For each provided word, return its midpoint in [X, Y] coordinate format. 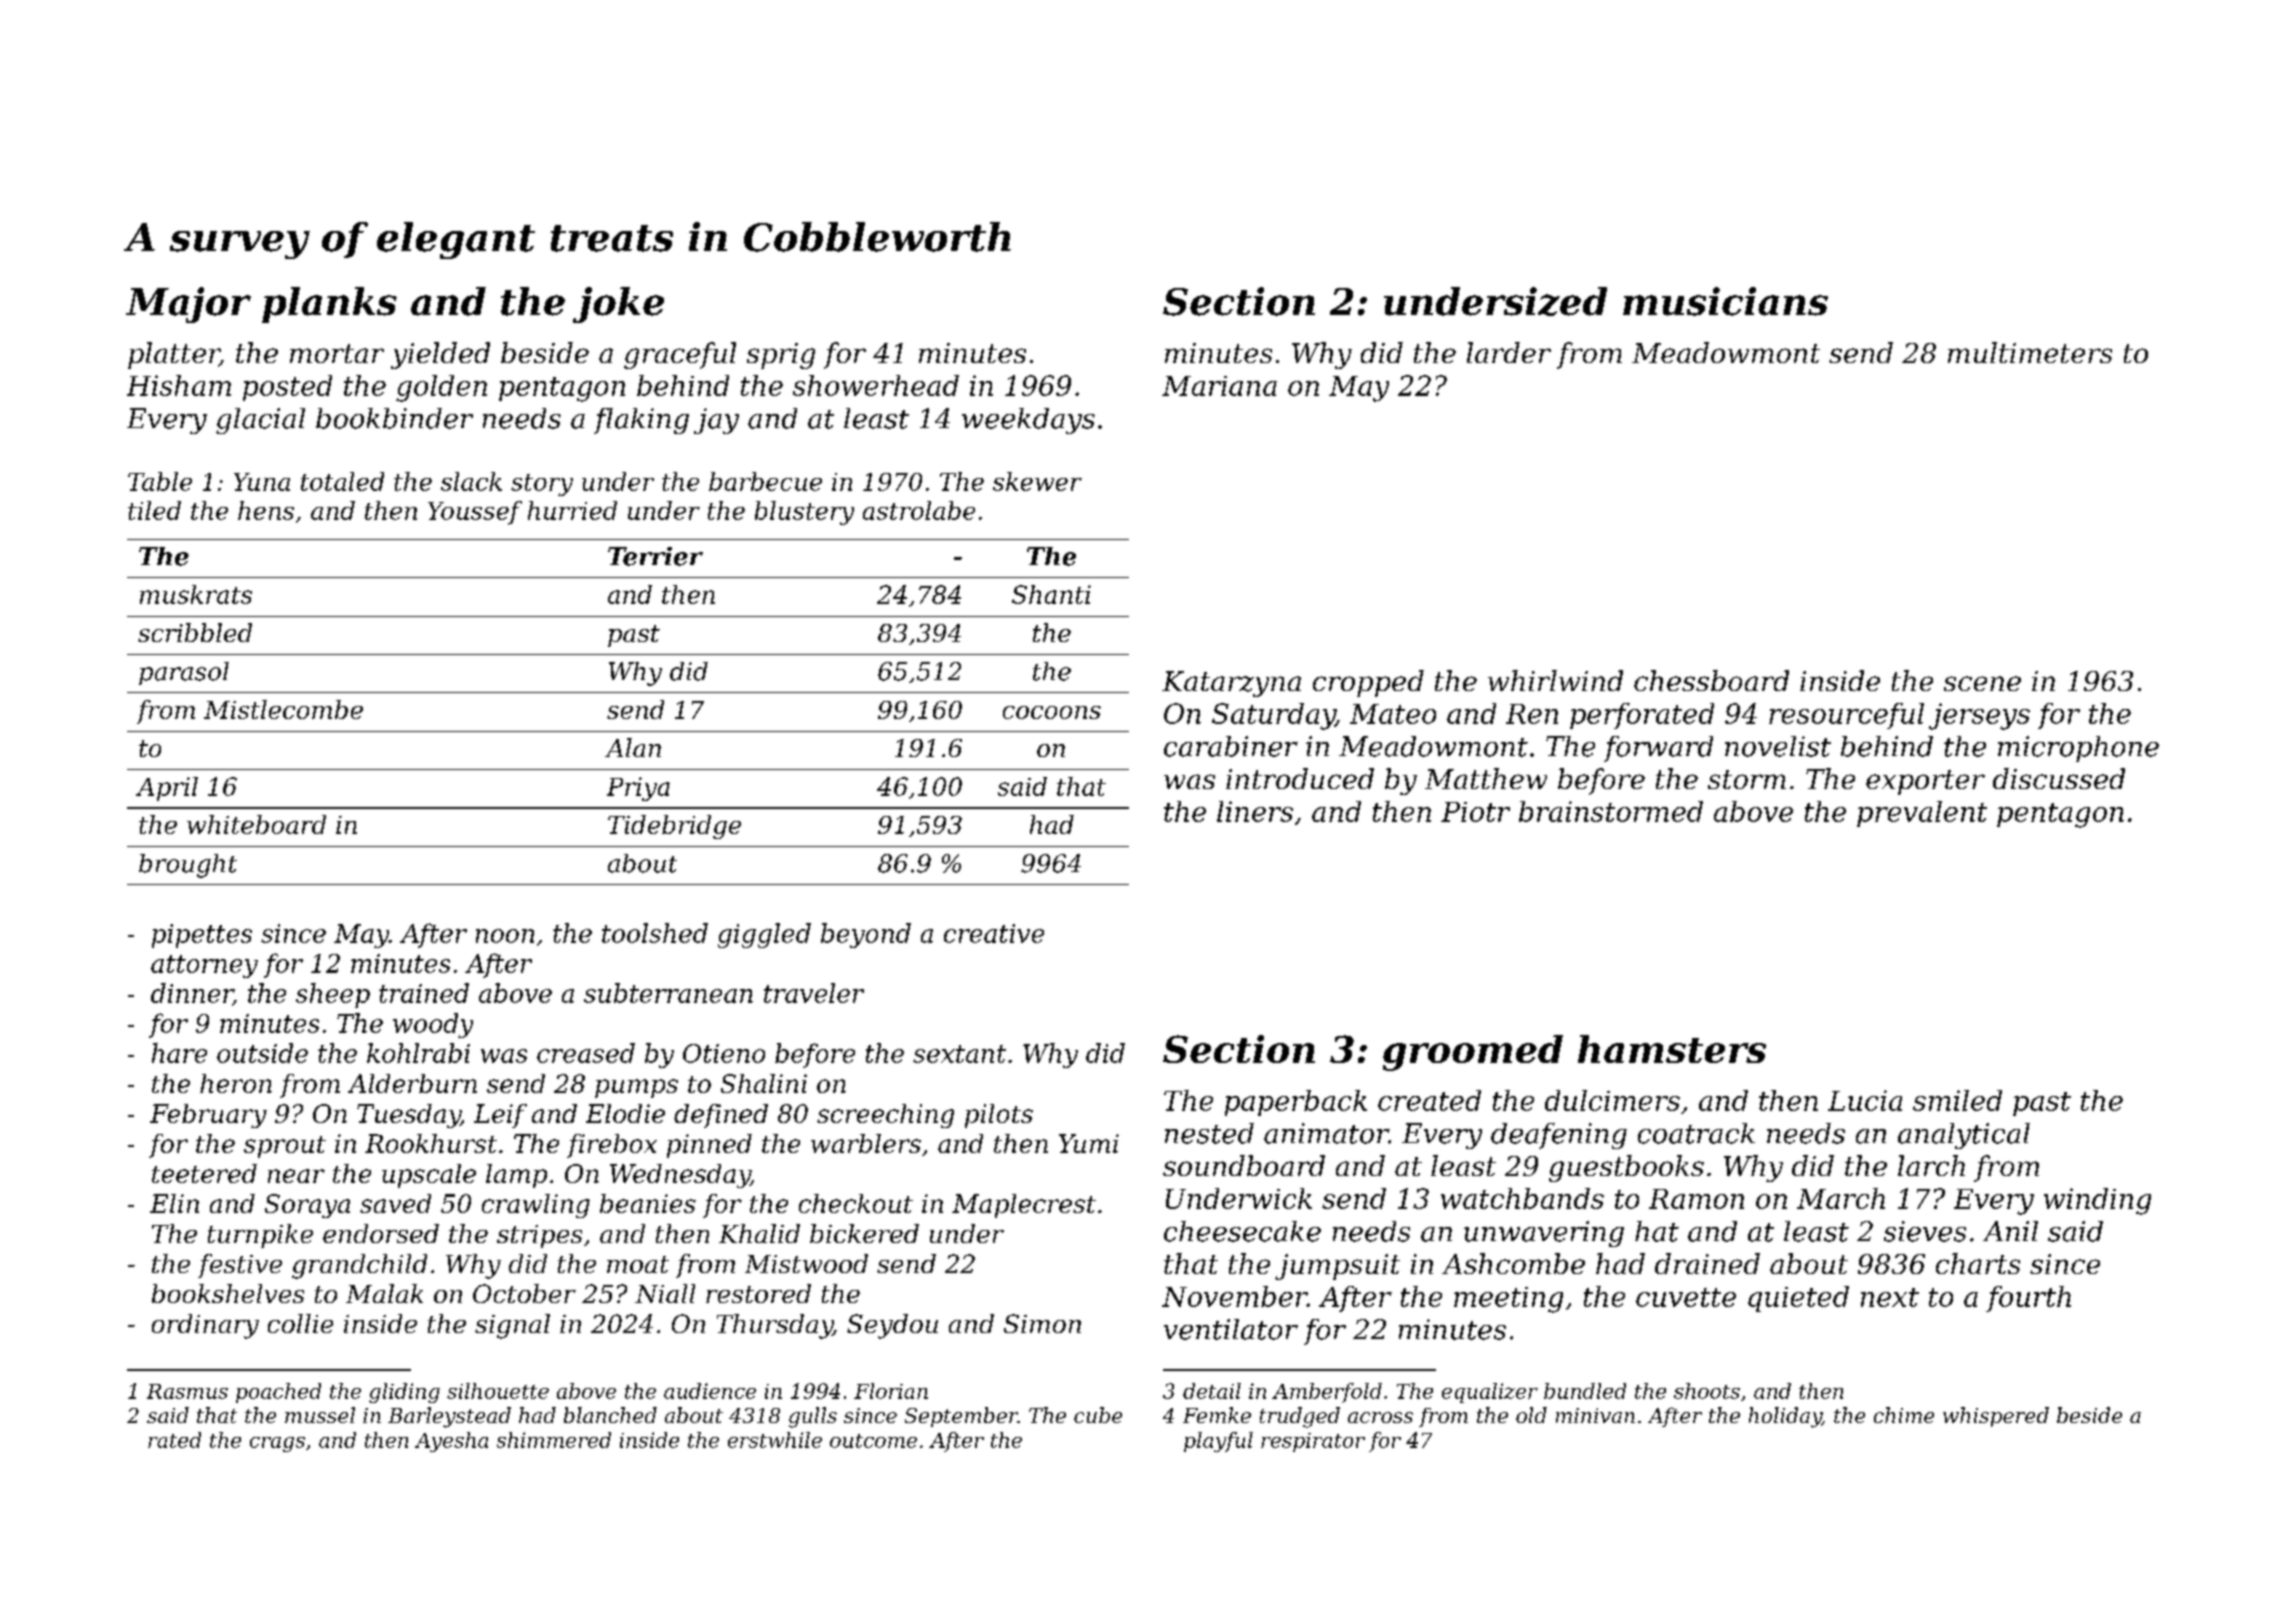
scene [1982, 683]
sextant [959, 1054]
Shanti [1051, 594]
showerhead [876, 385]
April [167, 789]
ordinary [205, 1326]
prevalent [1922, 814]
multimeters [2030, 352]
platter [174, 355]
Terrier [655, 556]
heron [236, 1083]
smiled [1957, 1100]
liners [1255, 811]
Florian [891, 1391]
